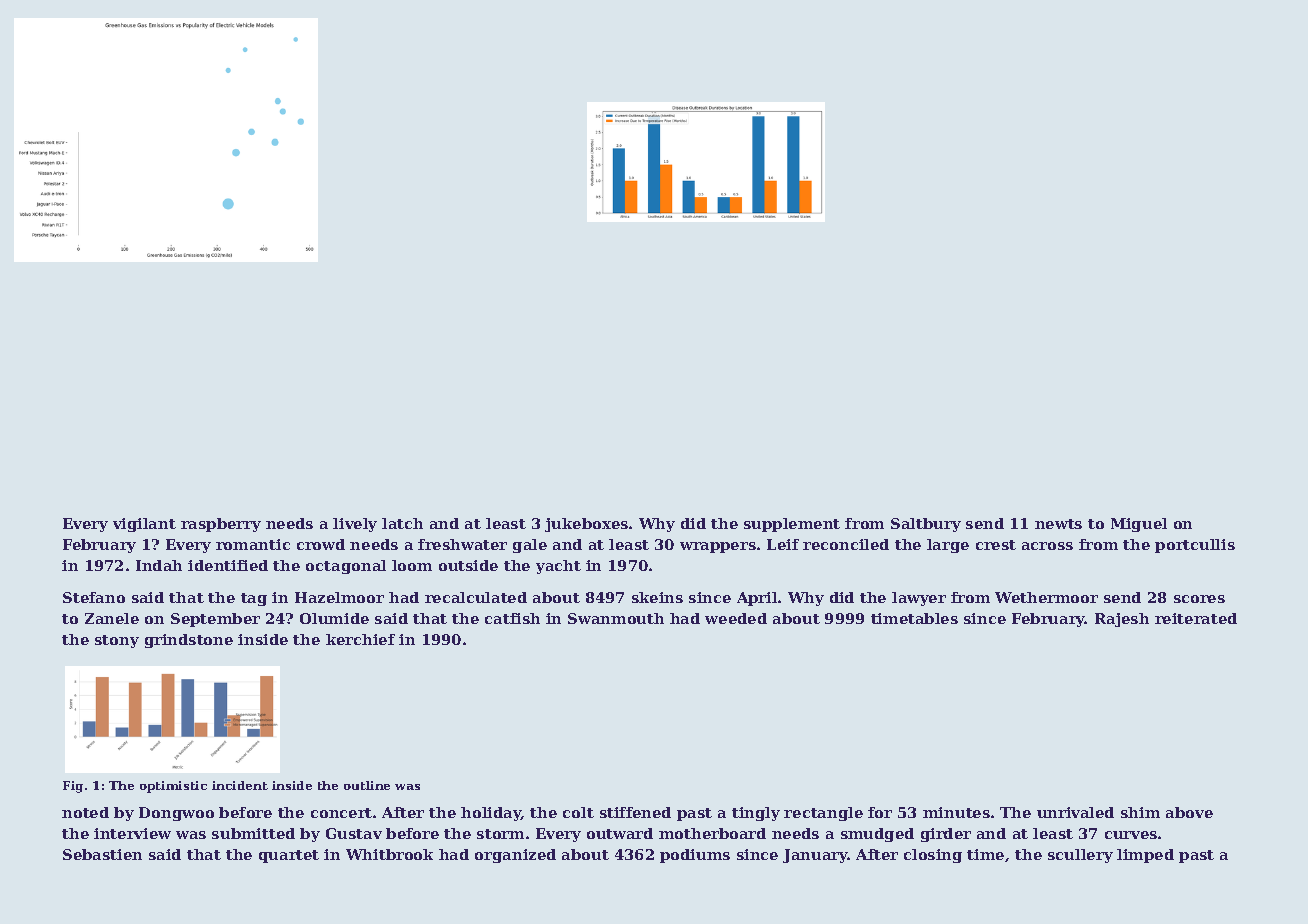  Describe the element at coordinates (756, 814) in the page. I see `tingly` at that location.
